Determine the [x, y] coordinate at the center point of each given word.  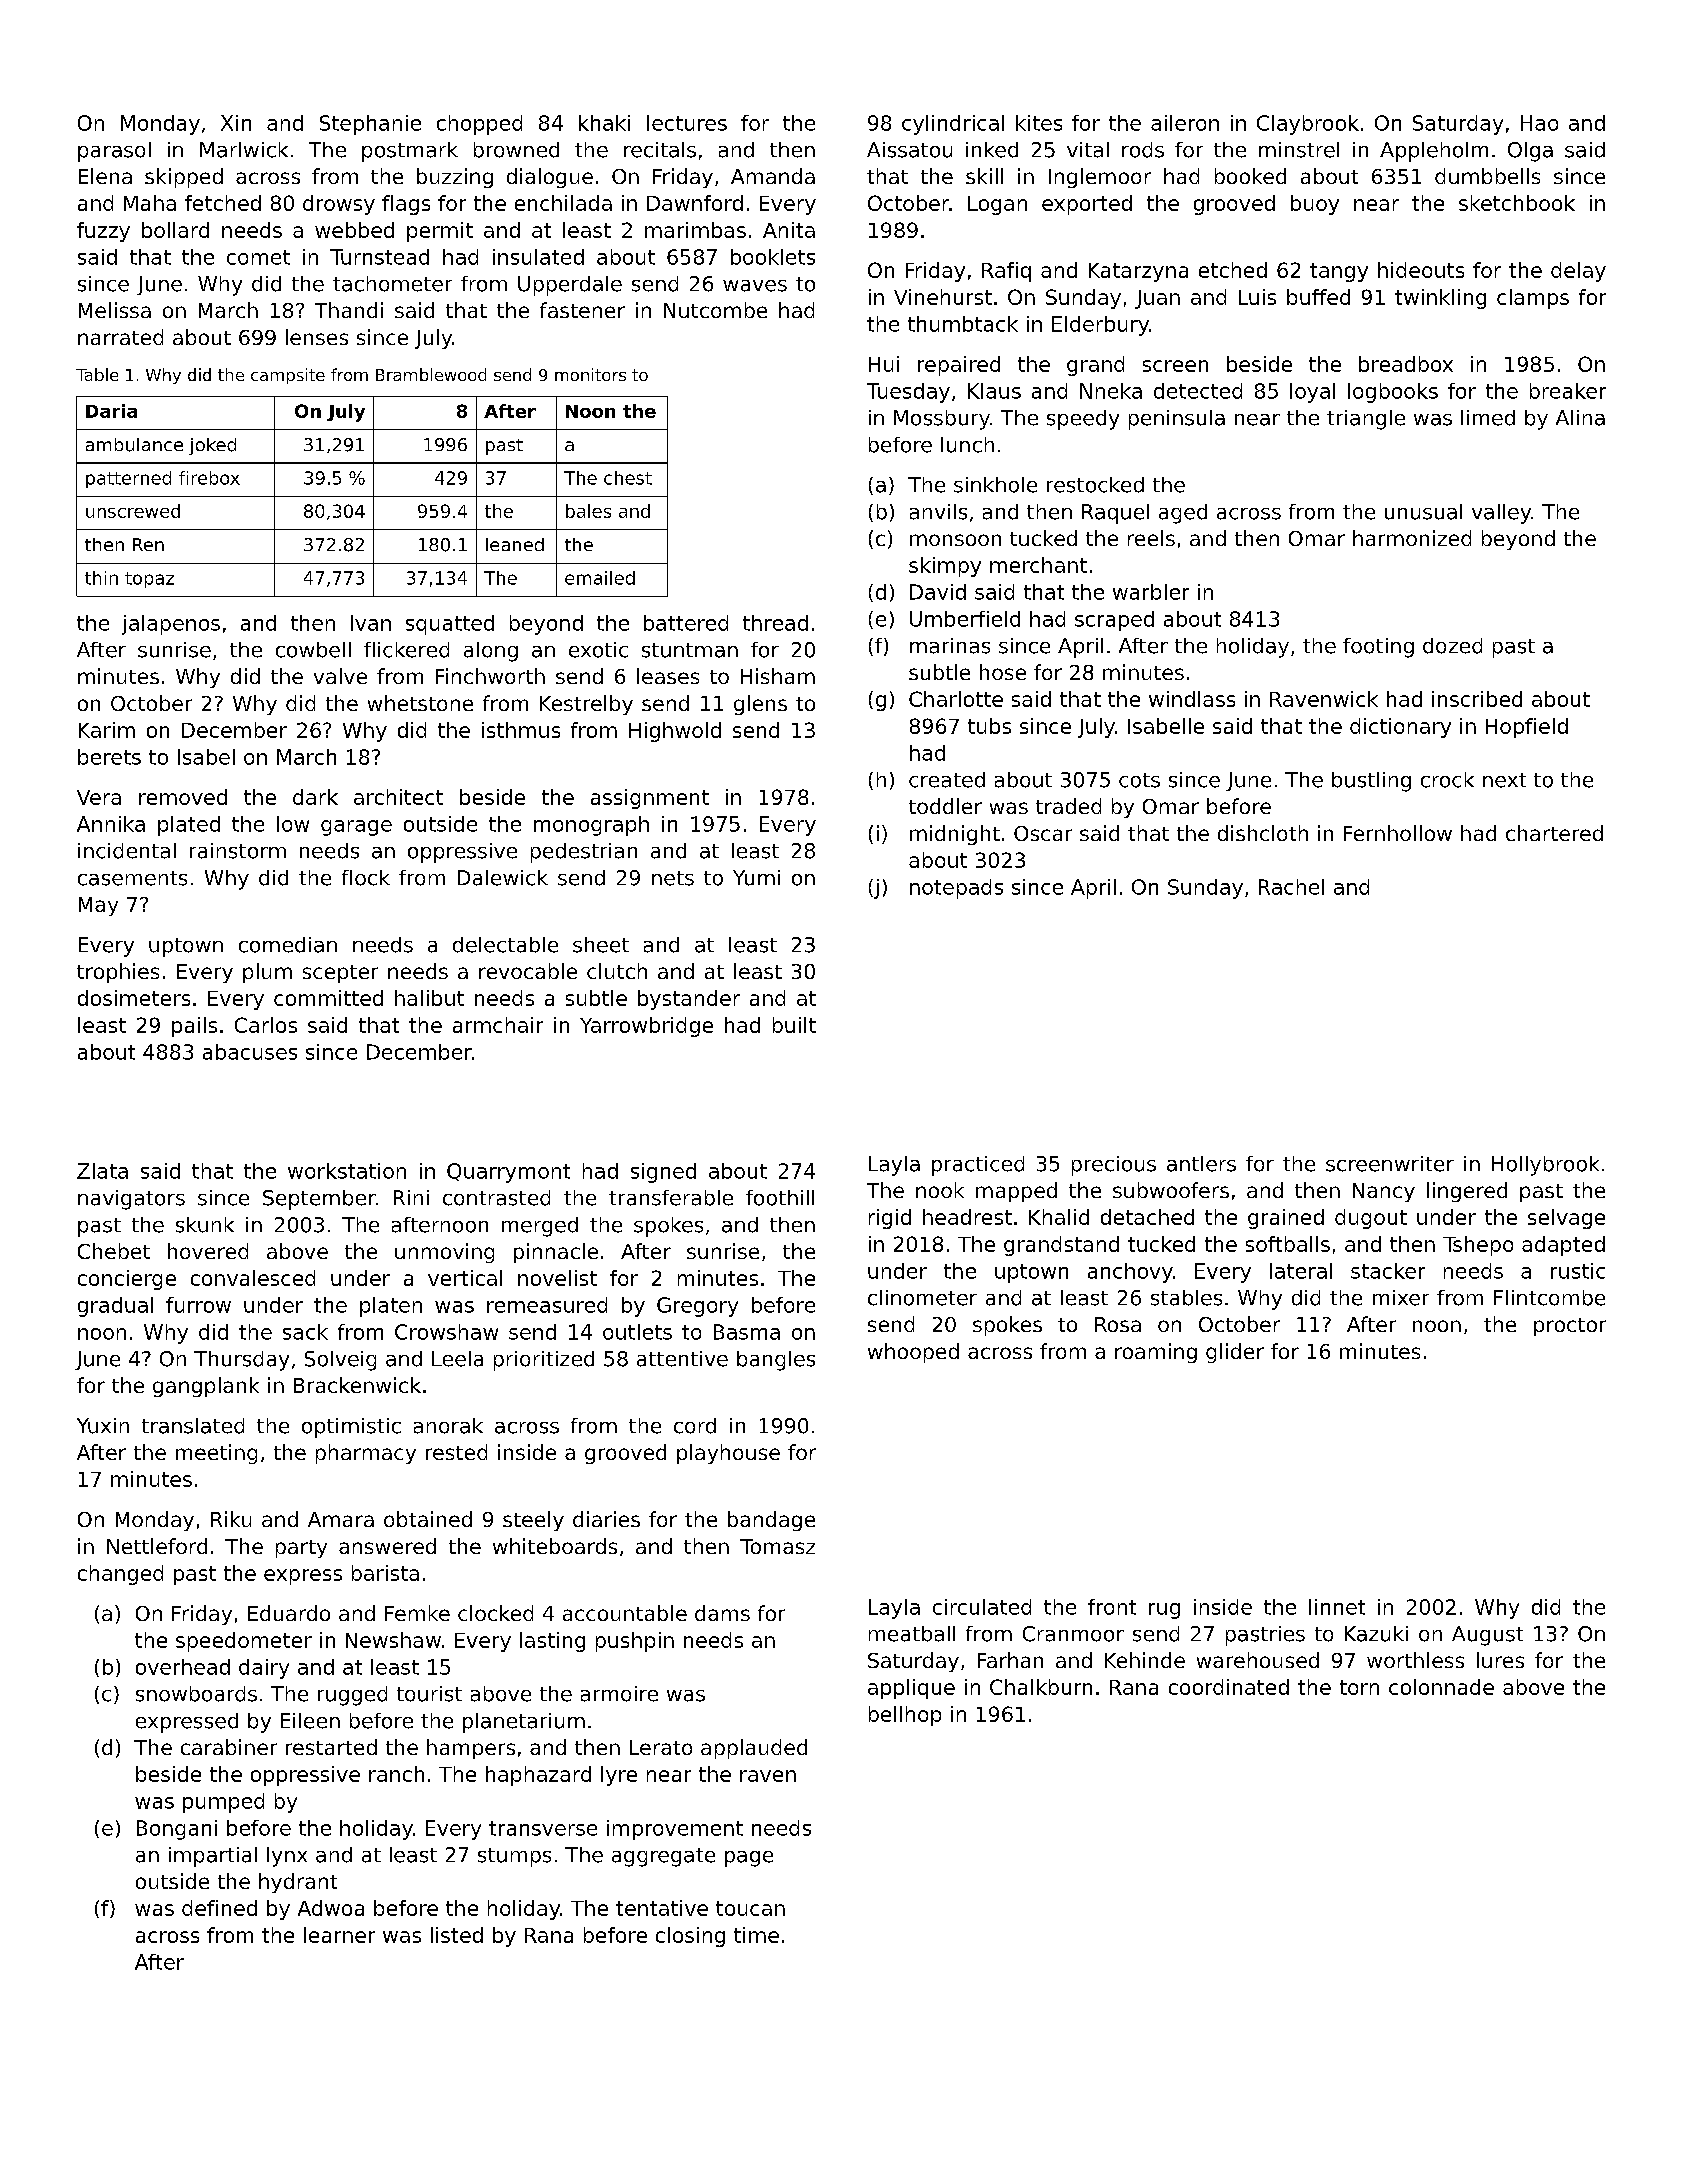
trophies [118, 973]
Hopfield [1527, 728]
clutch [617, 971]
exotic [598, 650]
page [749, 1859]
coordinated [1229, 1687]
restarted [331, 1747]
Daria [111, 411]
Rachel [1291, 887]
